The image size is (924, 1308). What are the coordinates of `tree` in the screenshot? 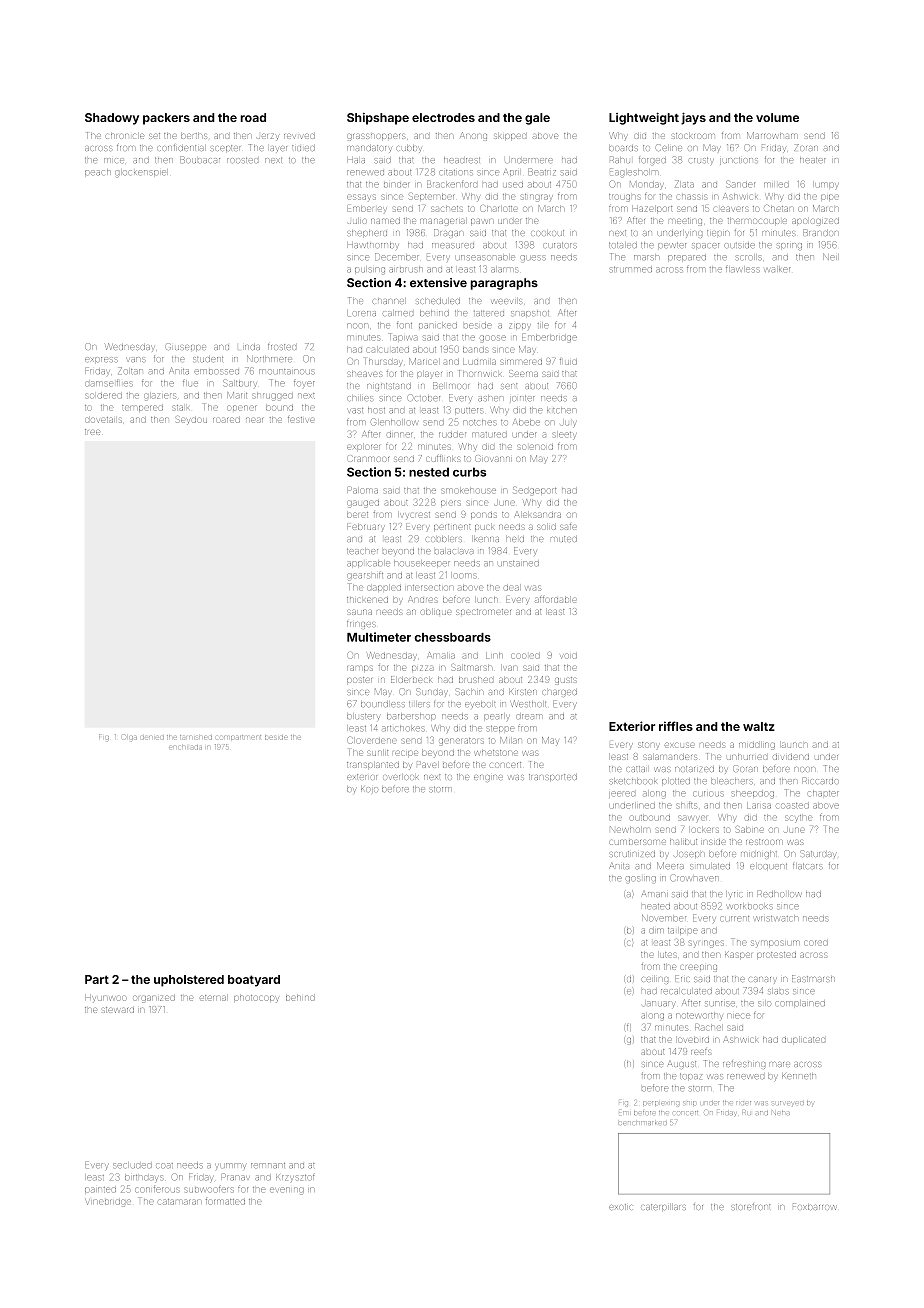 It's located at (92, 432).
